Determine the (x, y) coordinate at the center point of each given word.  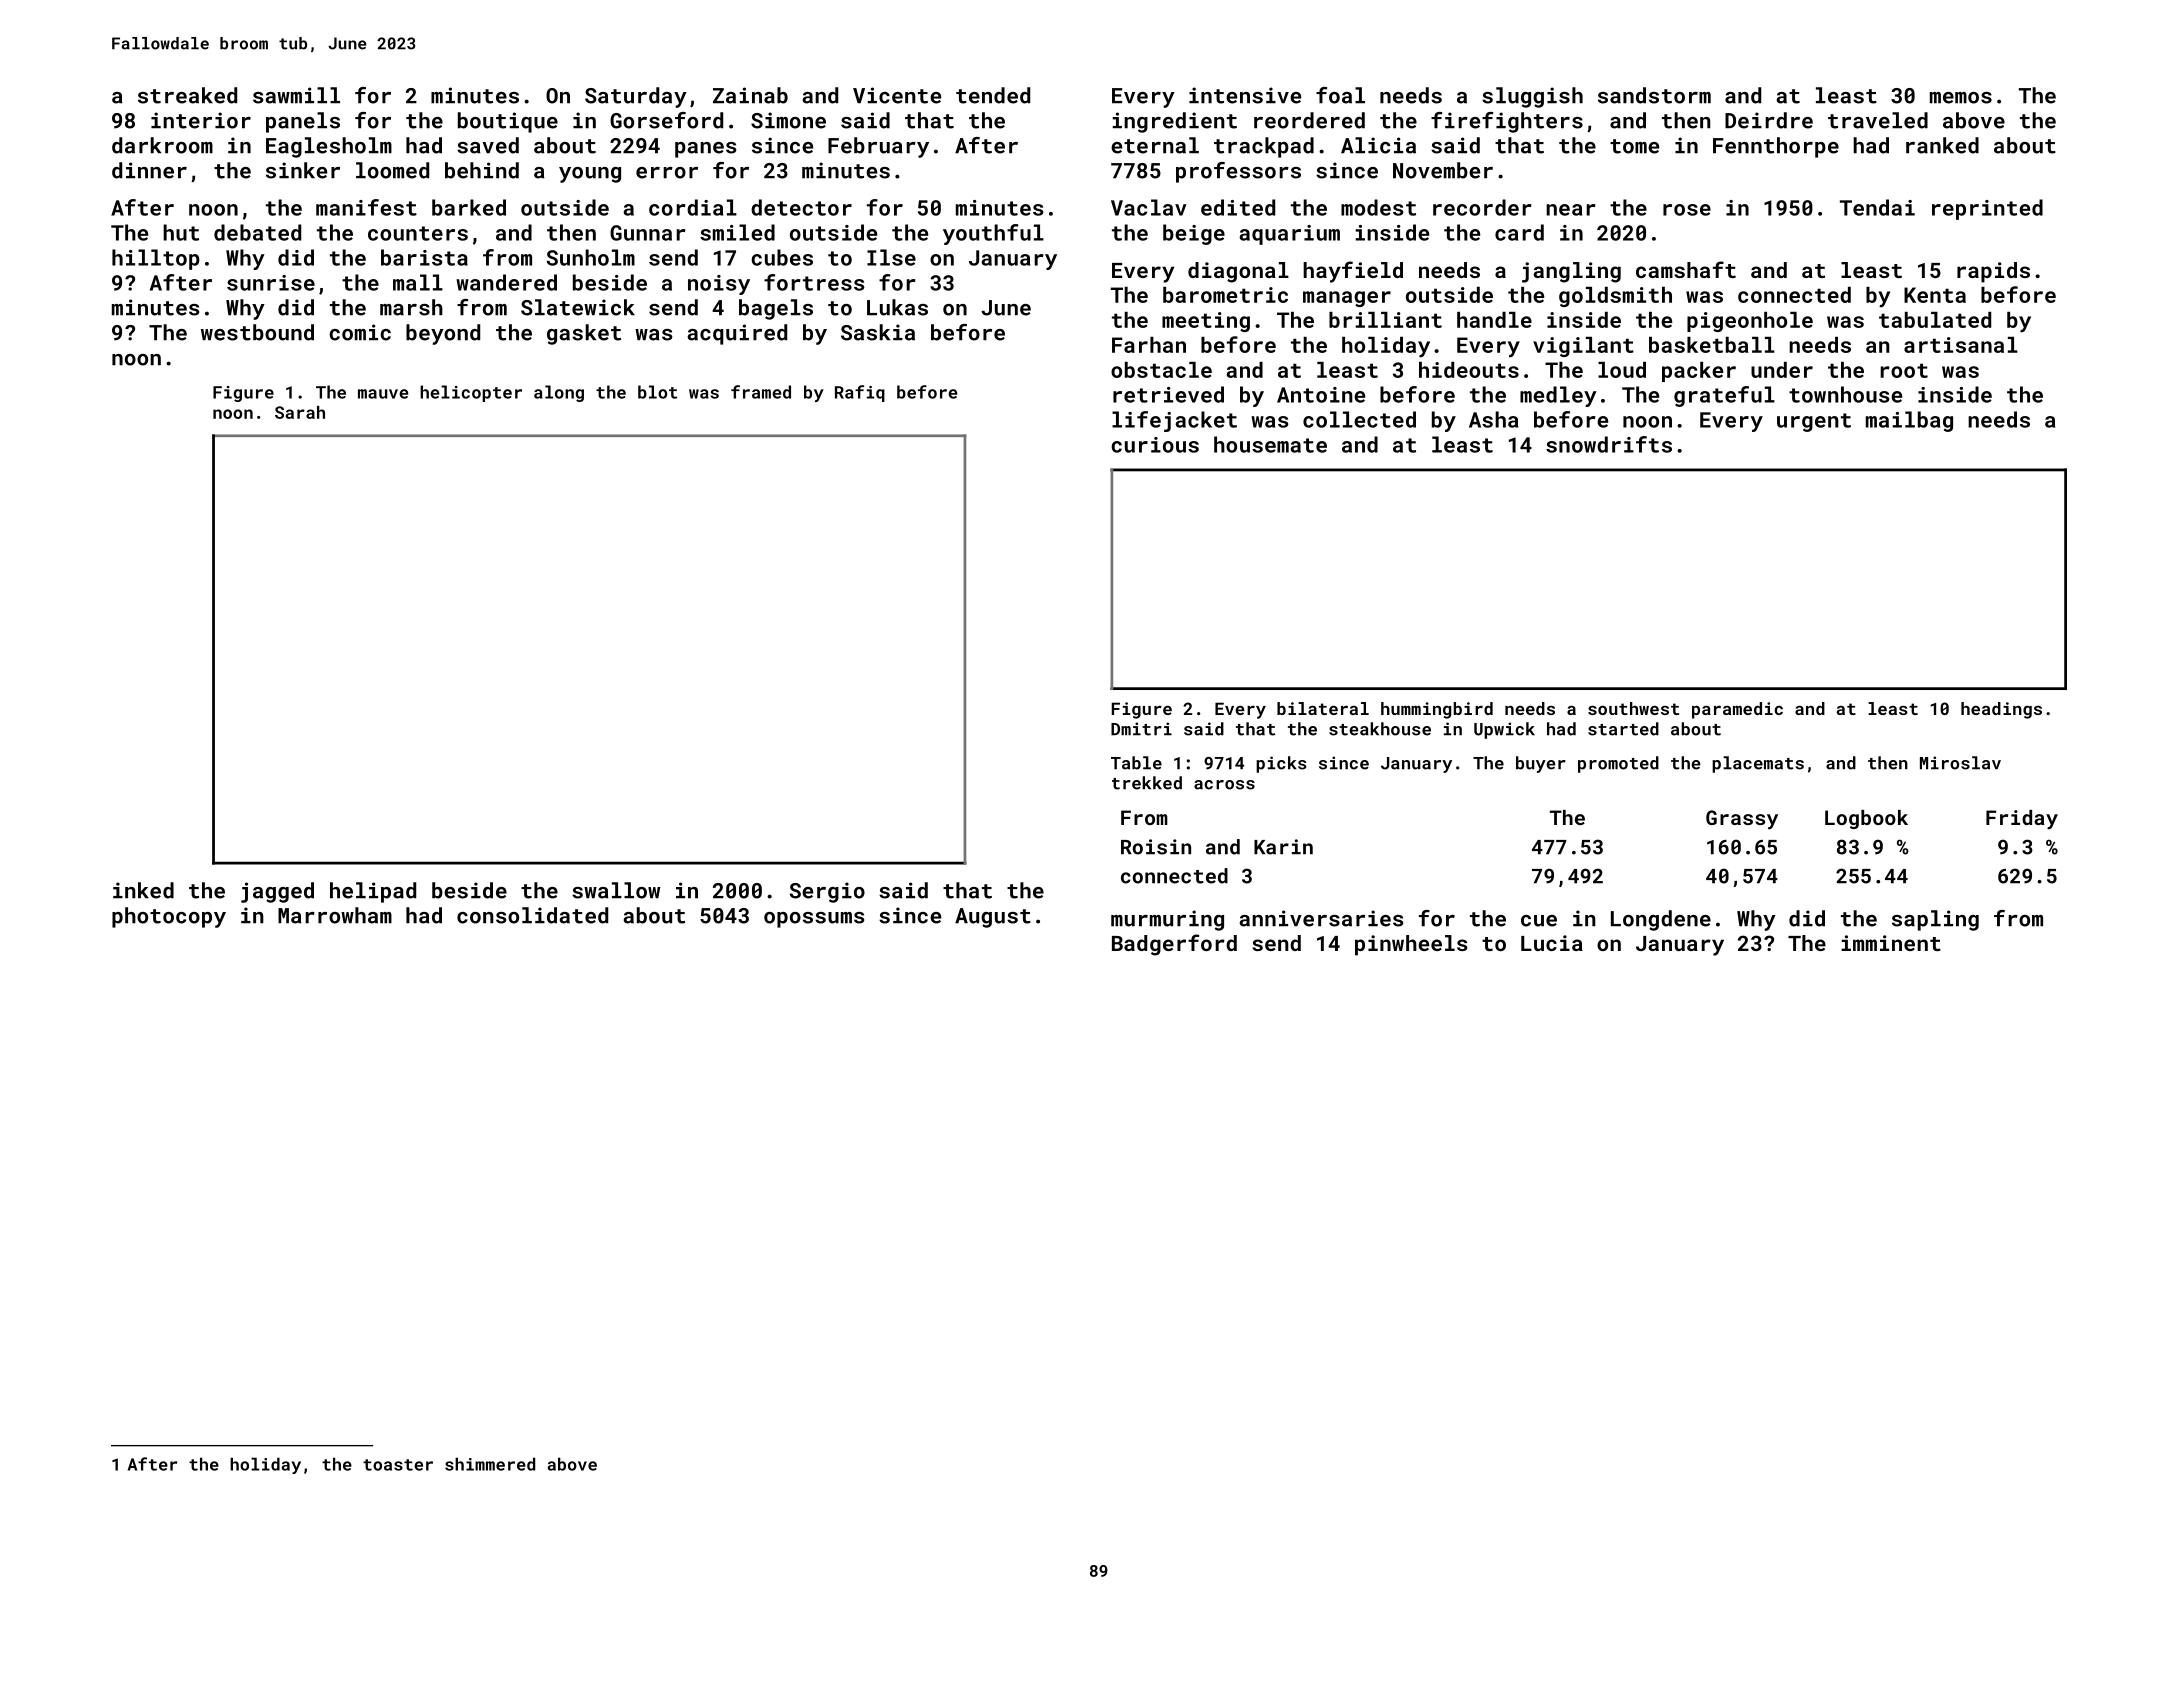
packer (1699, 372)
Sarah (300, 412)
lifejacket (1174, 421)
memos (1961, 98)
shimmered (490, 1464)
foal (1340, 95)
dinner (149, 170)
